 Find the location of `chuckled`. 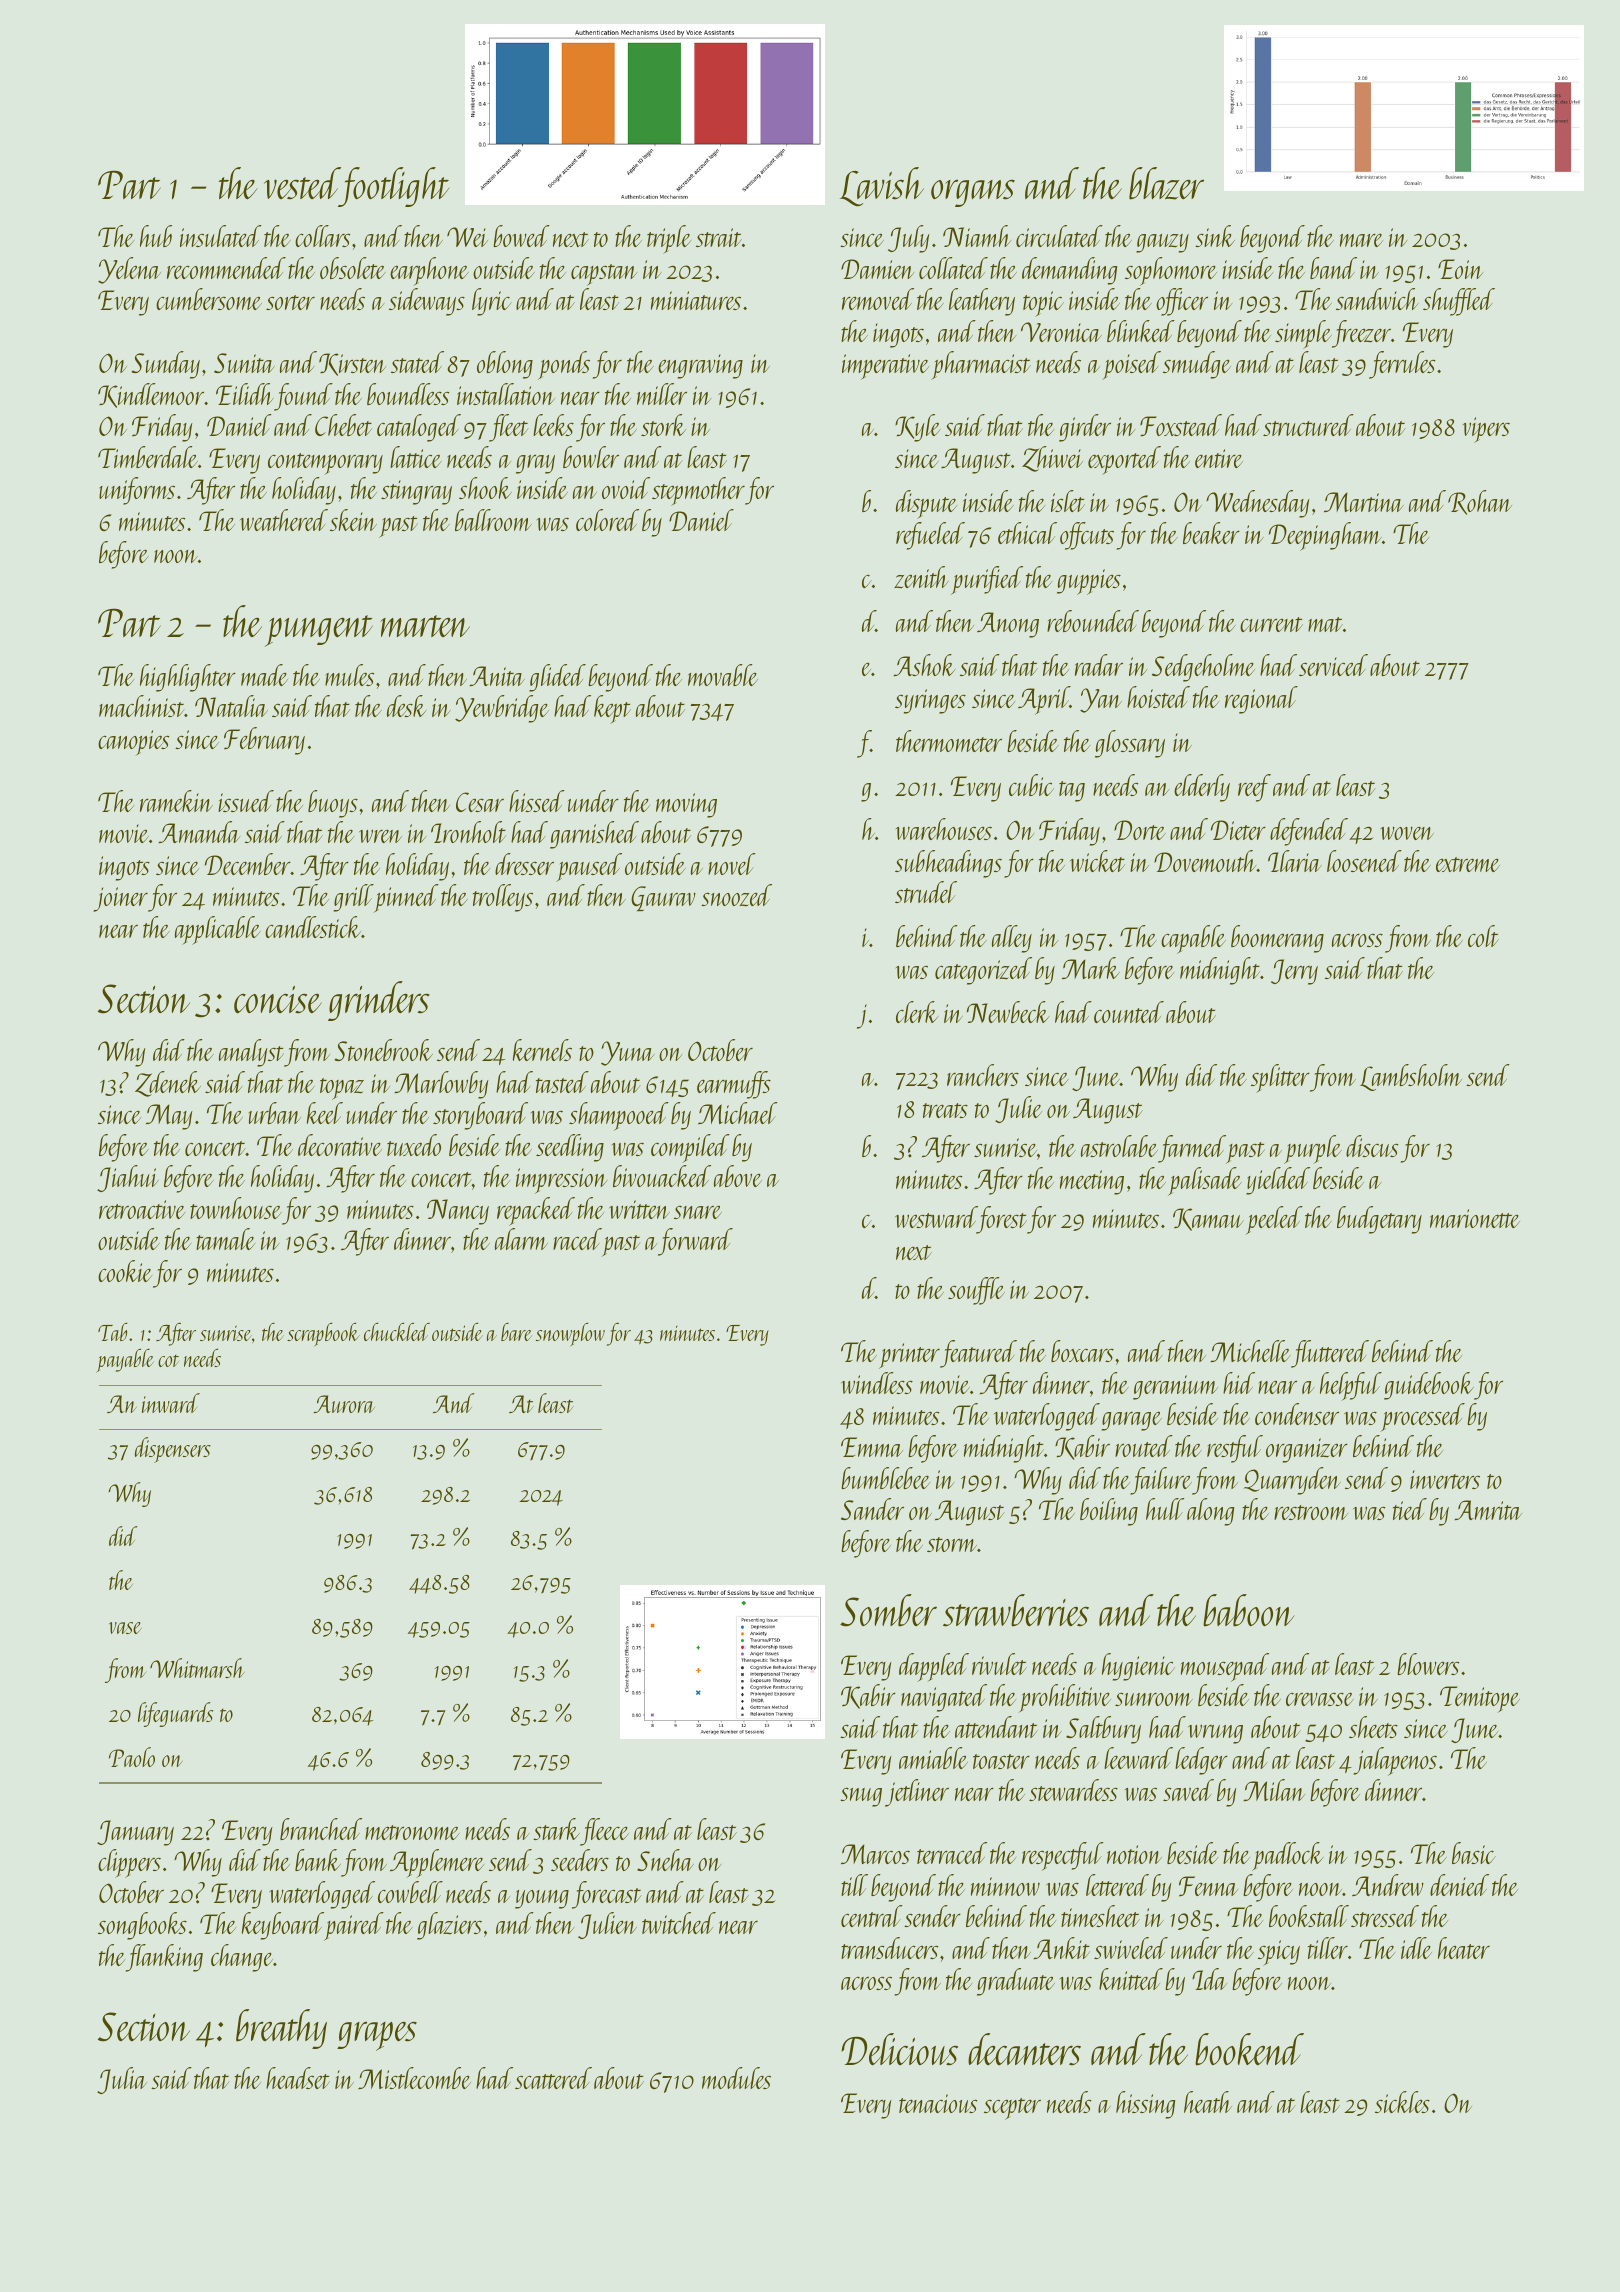

chuckled is located at coordinates (397, 1332).
